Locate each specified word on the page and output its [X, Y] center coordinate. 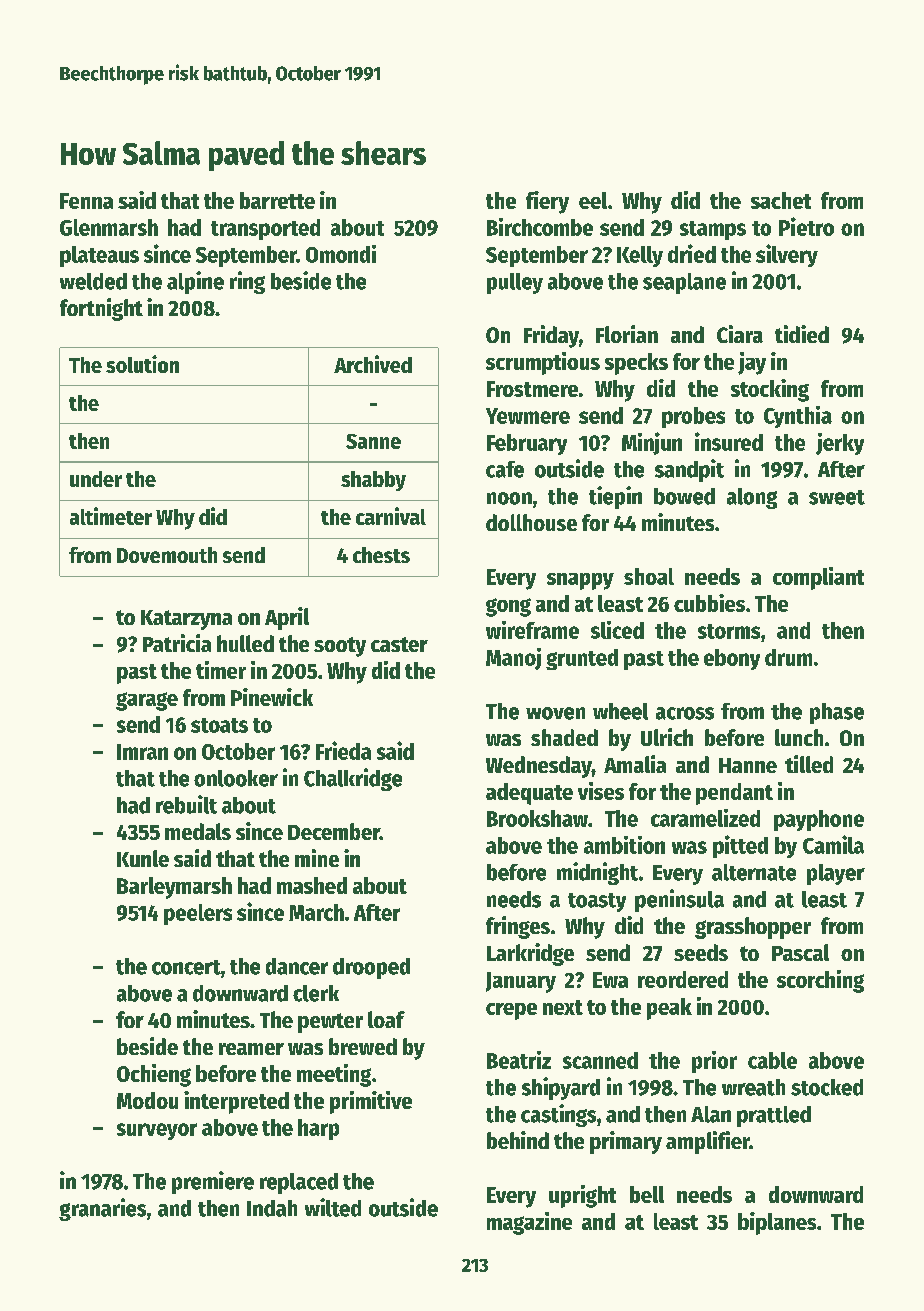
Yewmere [528, 416]
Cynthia [798, 417]
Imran [142, 752]
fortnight [101, 309]
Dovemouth [167, 555]
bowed [684, 496]
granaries [102, 1209]
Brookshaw [537, 818]
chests [381, 555]
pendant [734, 794]
